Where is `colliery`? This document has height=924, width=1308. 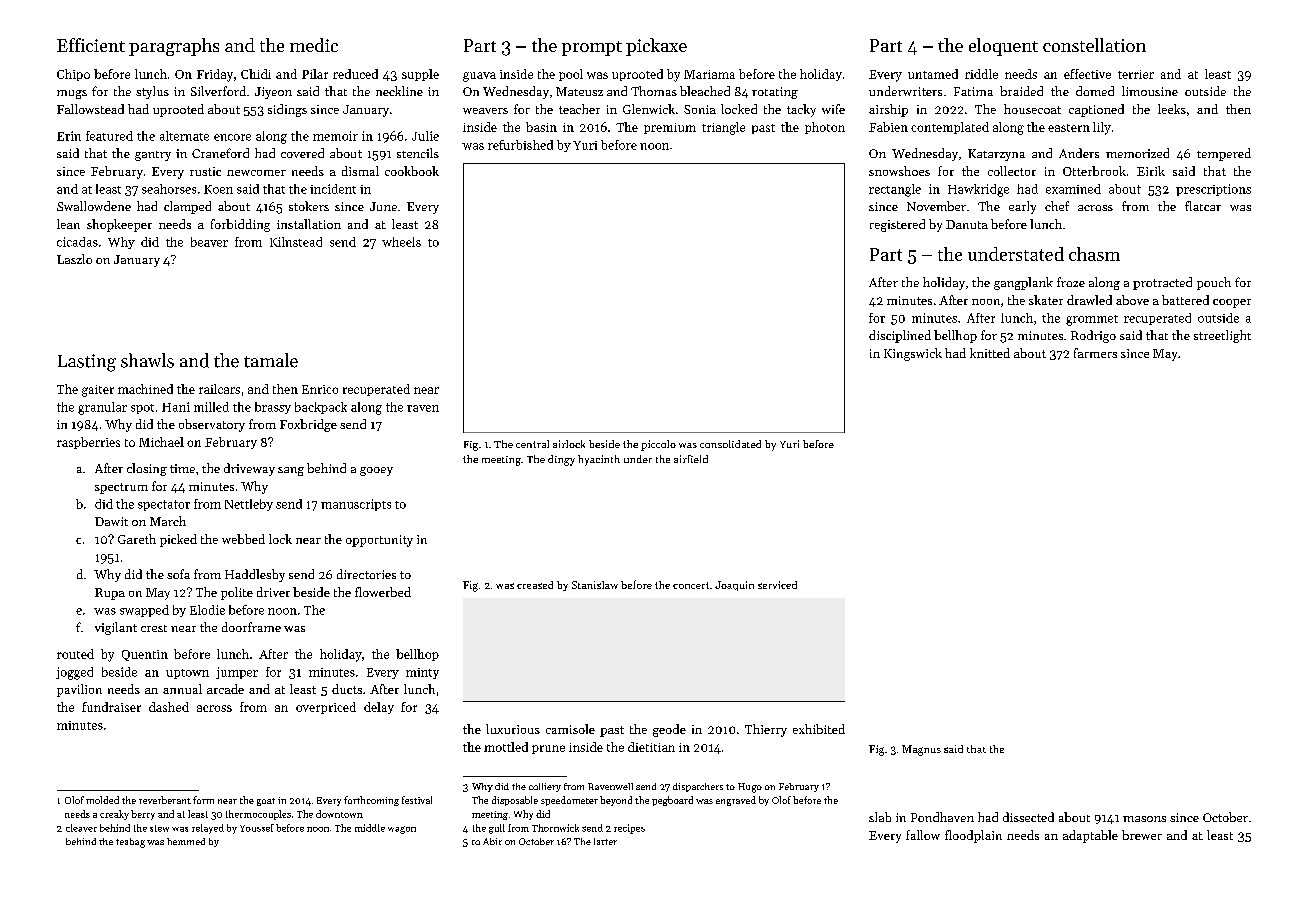
colliery is located at coordinates (545, 787).
